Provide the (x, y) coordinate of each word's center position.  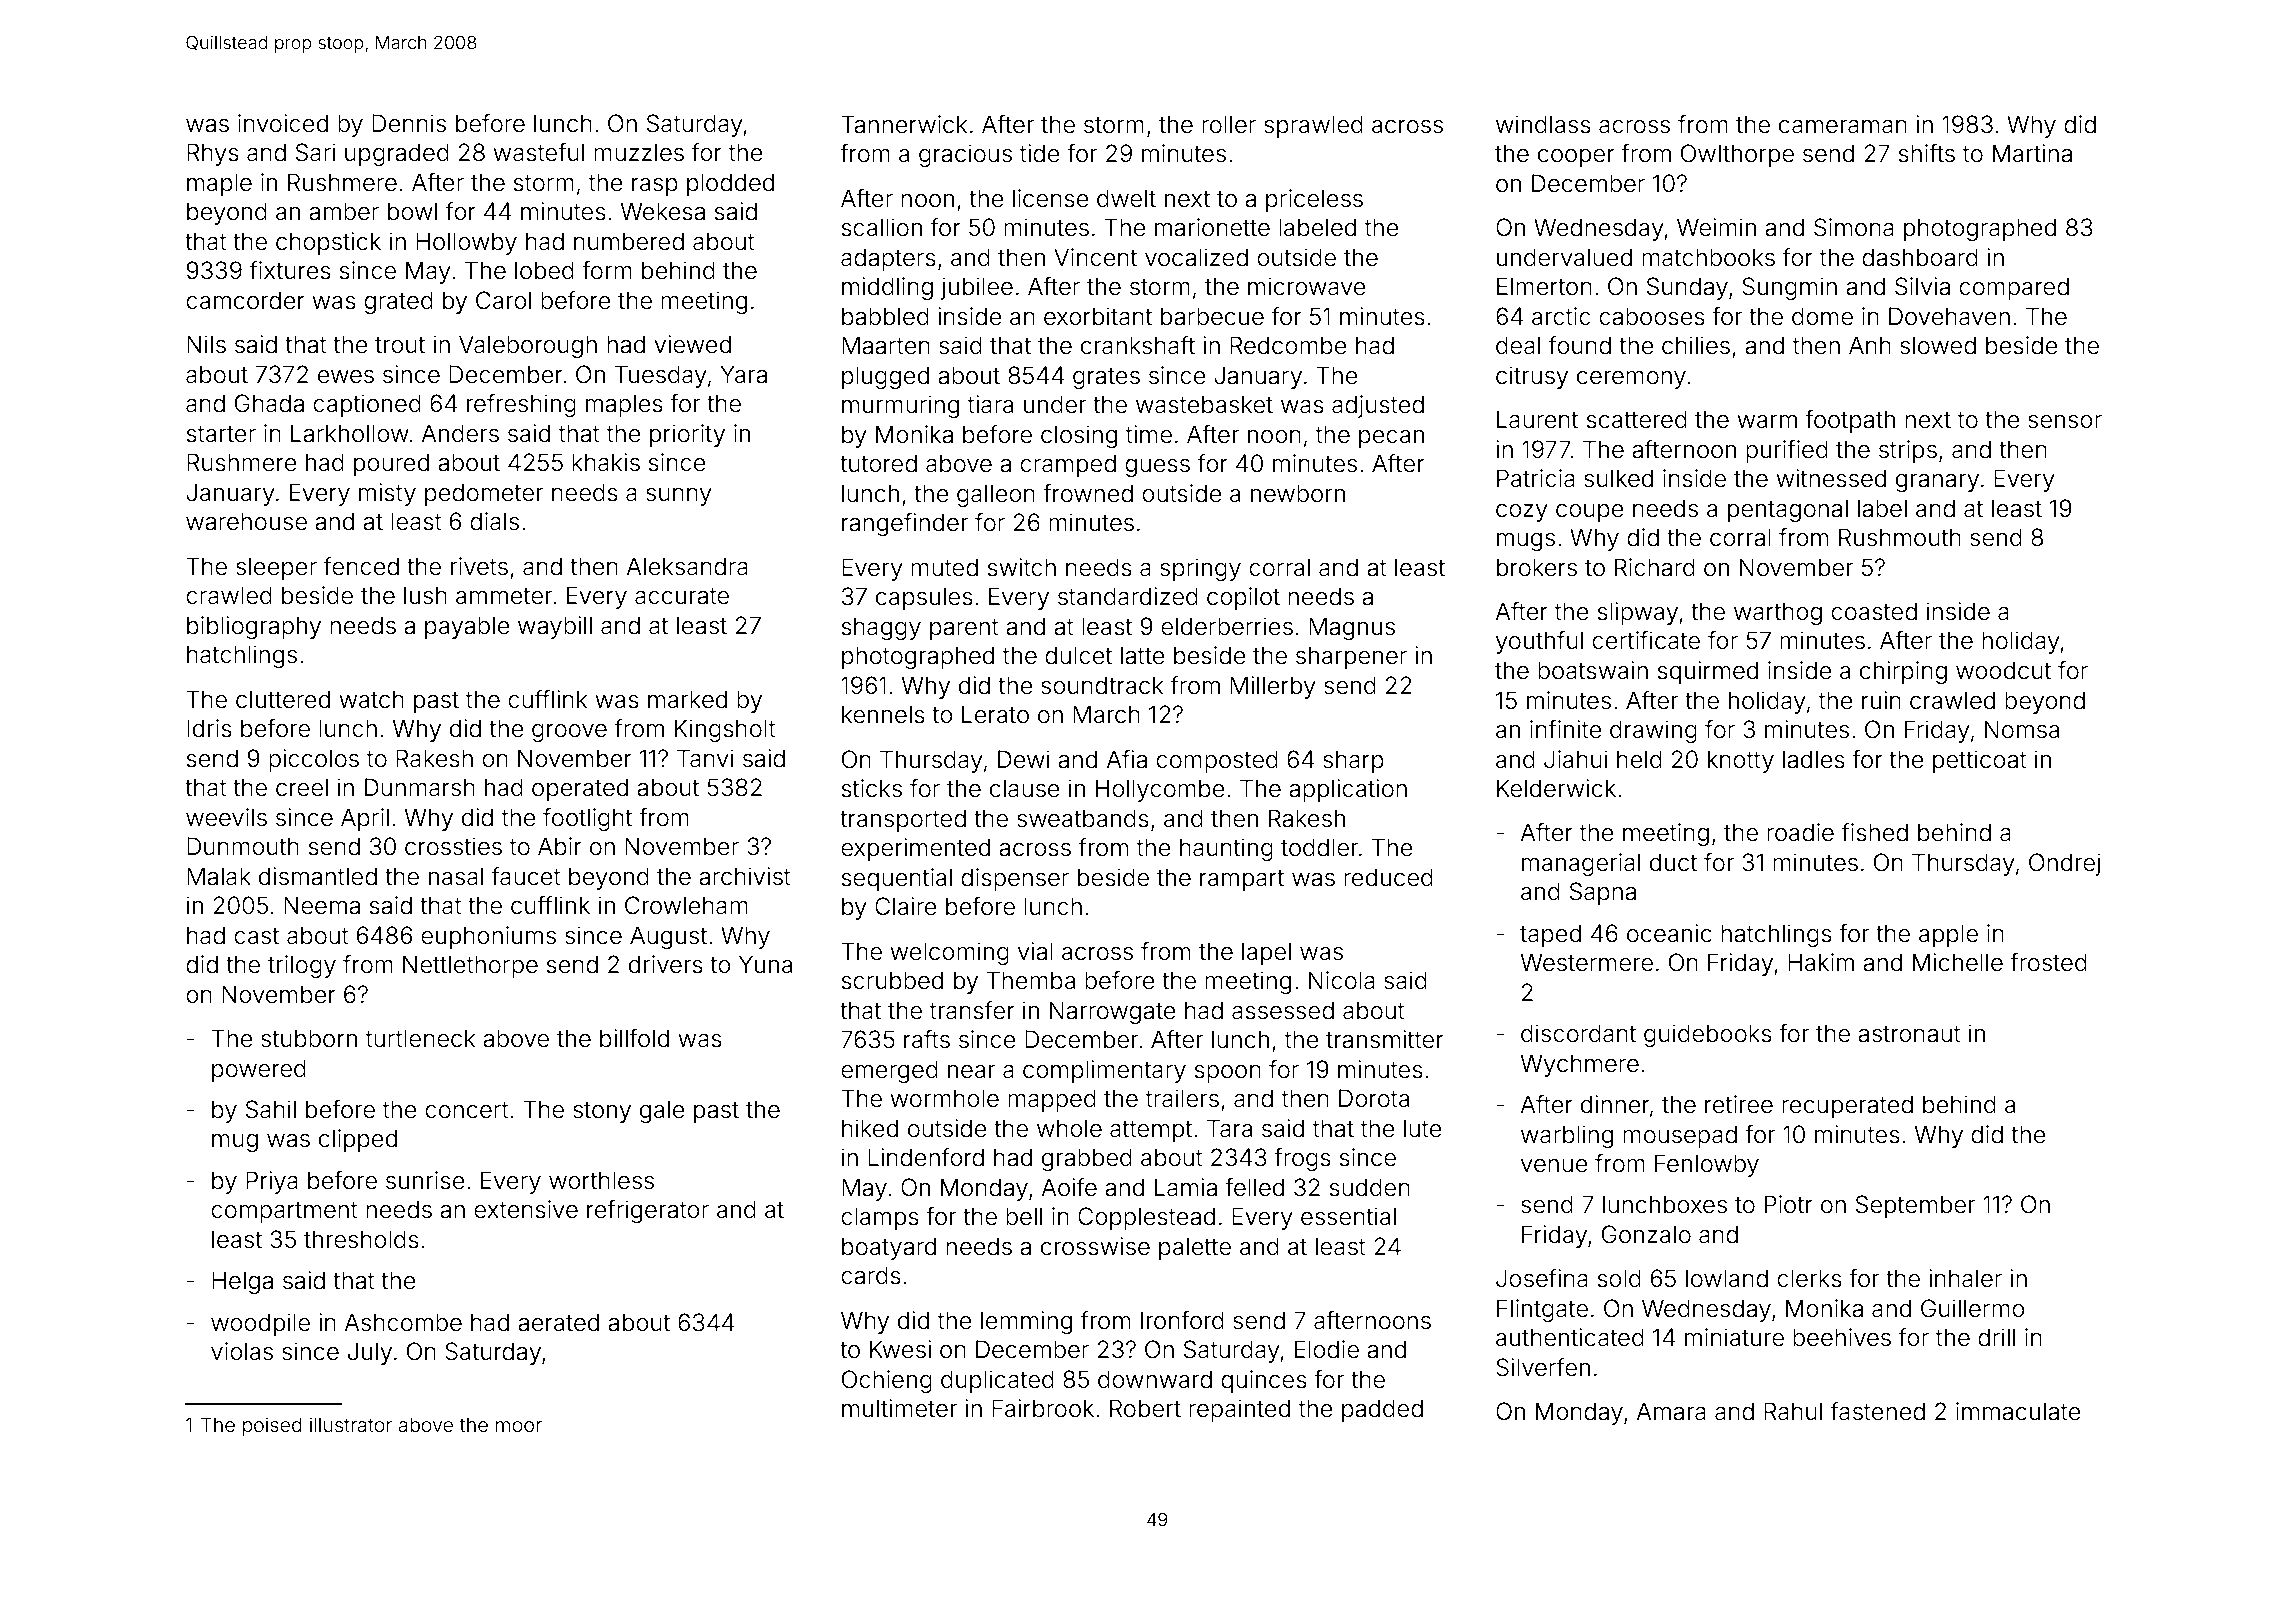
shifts (1927, 153)
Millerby (1273, 687)
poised (272, 1426)
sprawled (1313, 126)
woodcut (2003, 670)
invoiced (283, 123)
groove (569, 733)
